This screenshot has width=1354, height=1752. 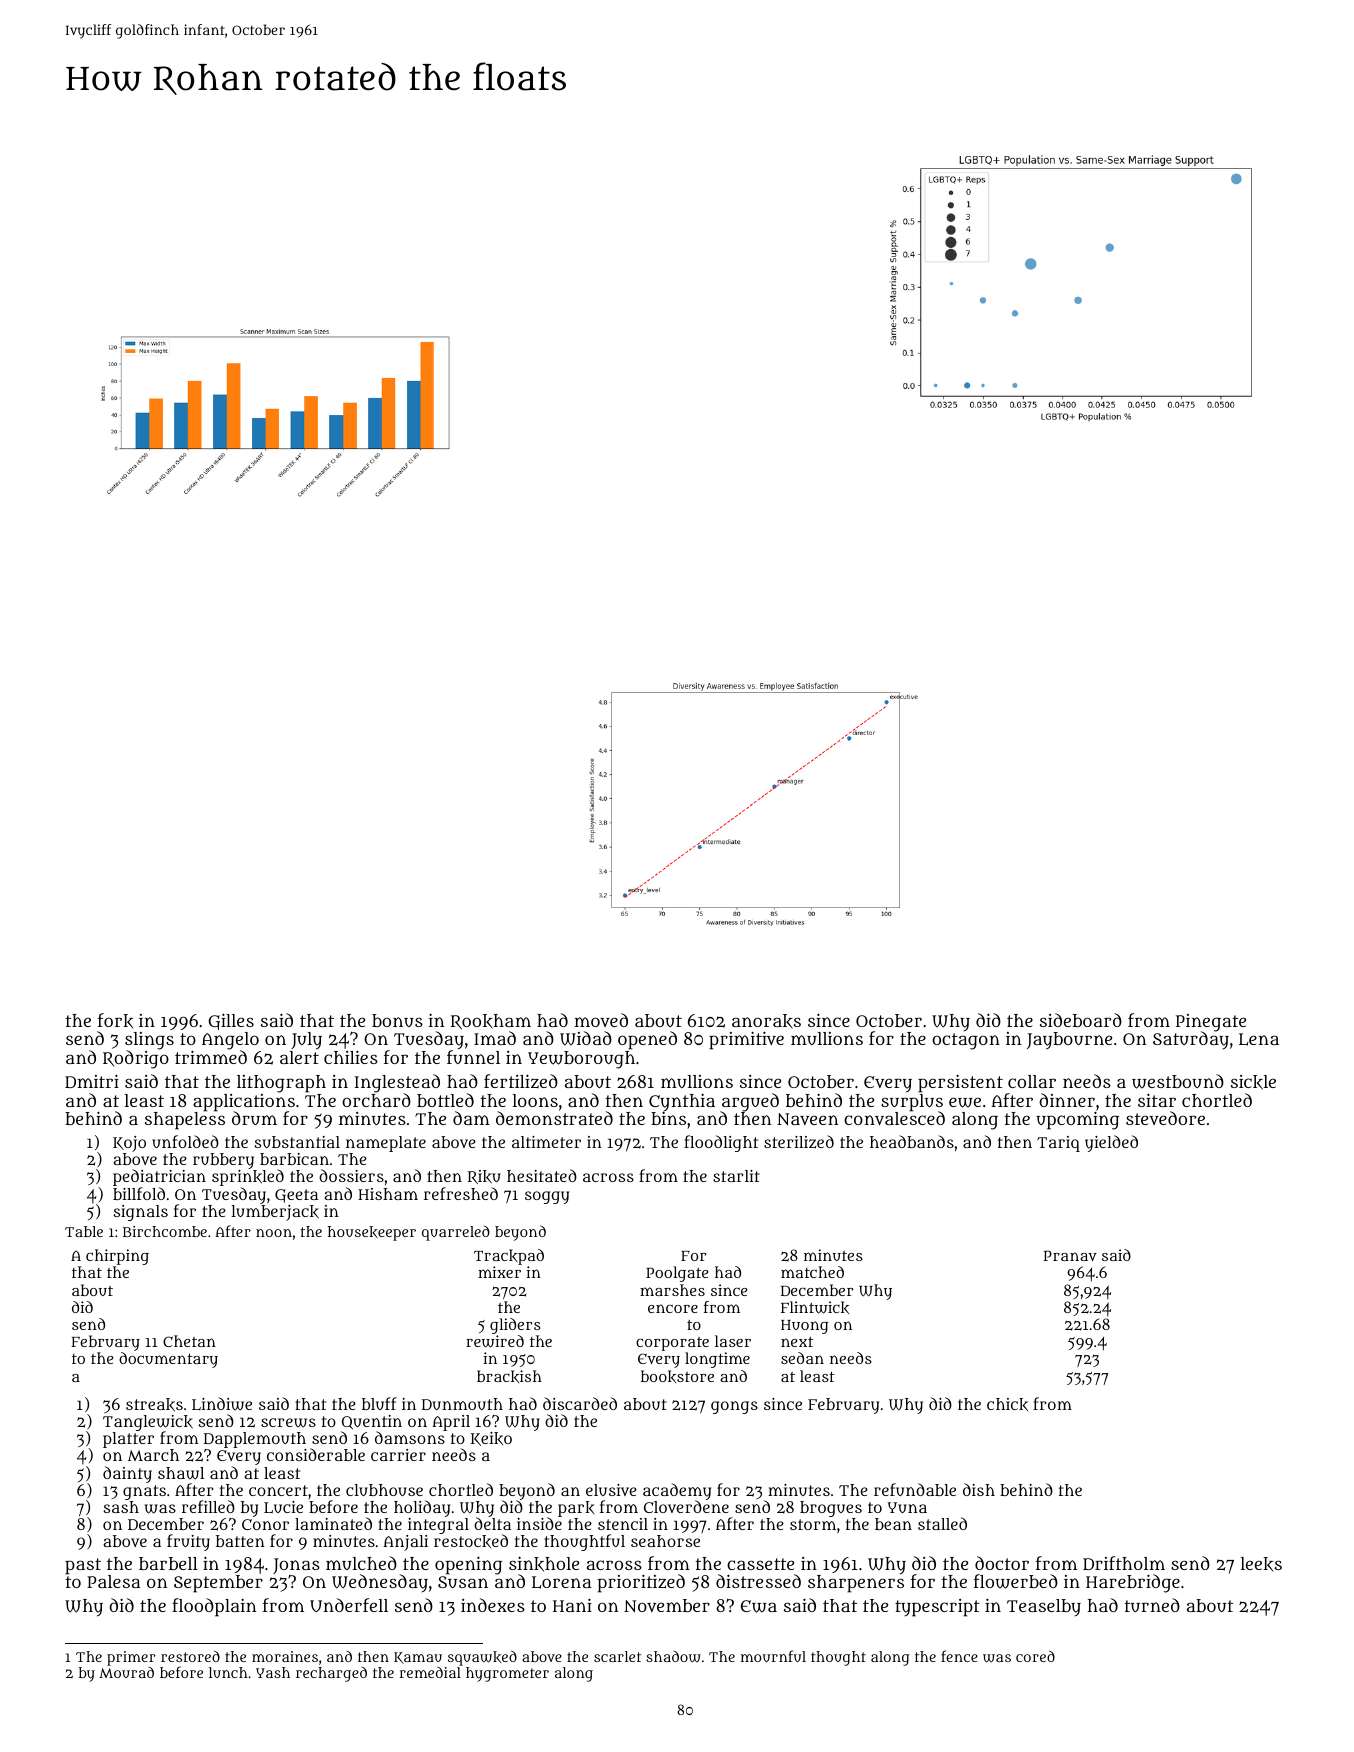 What do you see at coordinates (379, 1403) in the screenshot?
I see `bluff` at bounding box center [379, 1403].
